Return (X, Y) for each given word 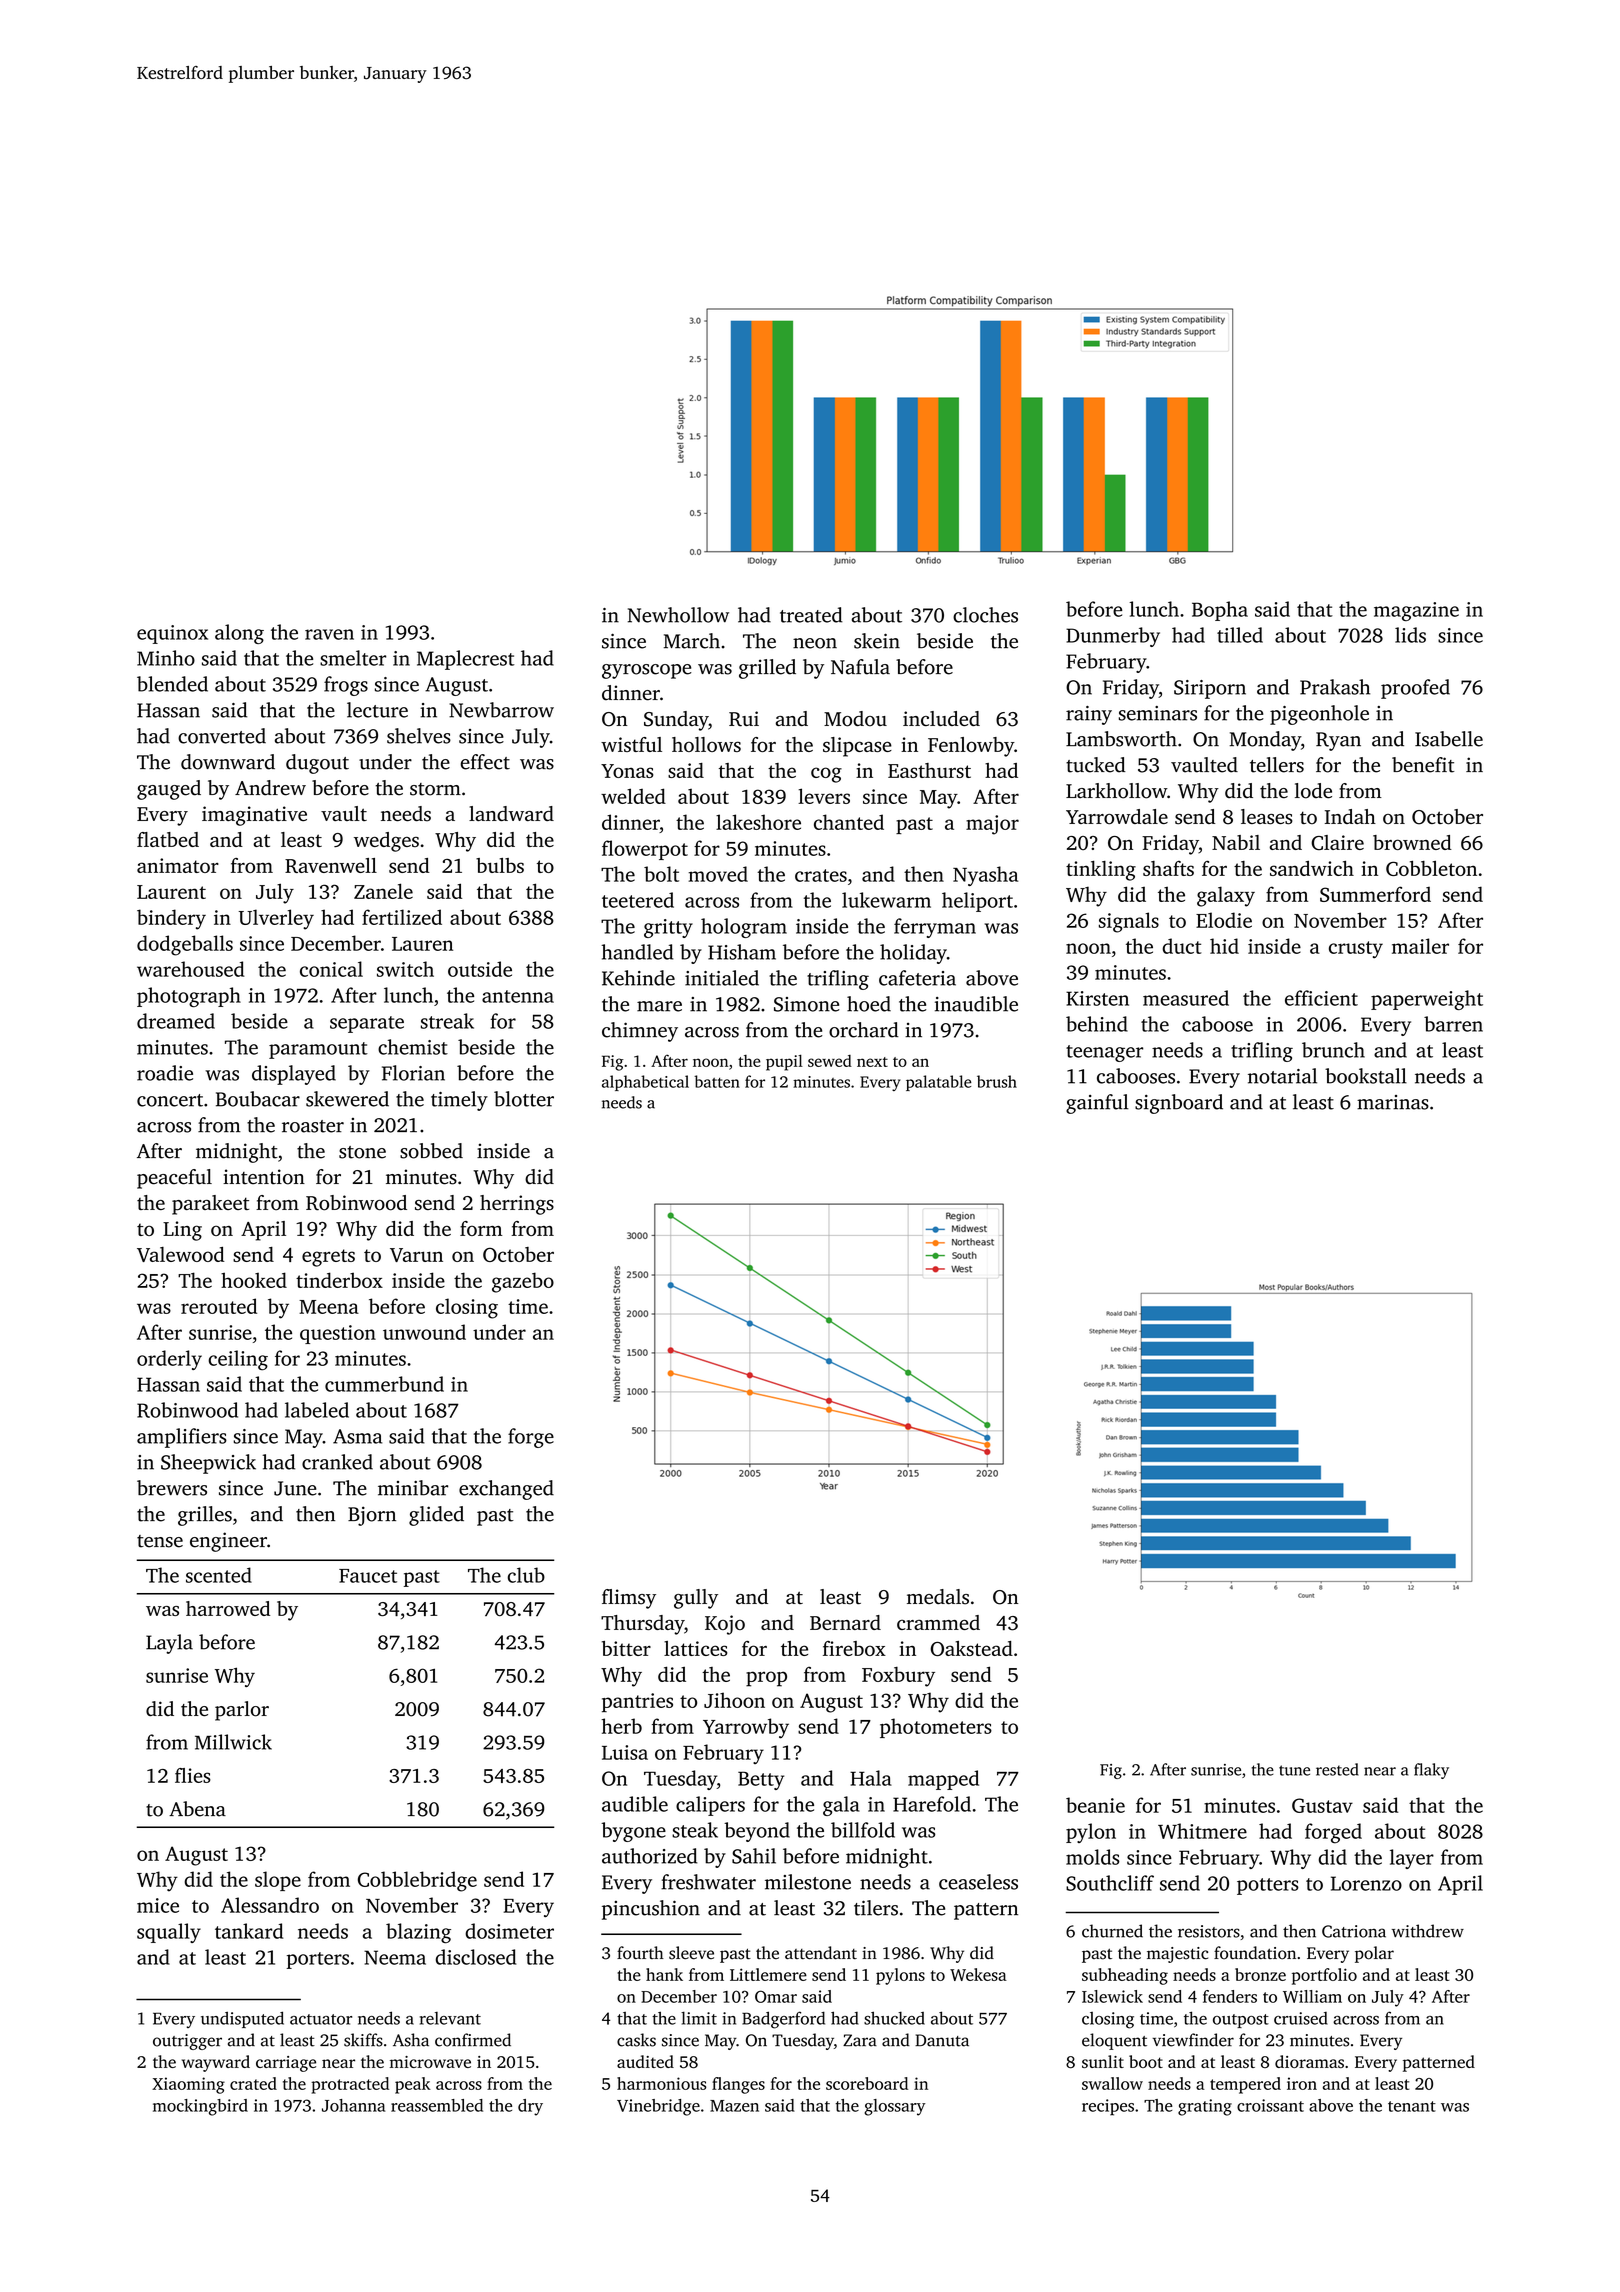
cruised (1301, 2018)
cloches (985, 615)
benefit (1423, 765)
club (526, 1575)
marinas (1393, 1102)
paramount (318, 1050)
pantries (637, 1702)
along (239, 634)
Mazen (734, 2106)
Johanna (353, 2105)
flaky (1431, 1771)
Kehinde (638, 978)
